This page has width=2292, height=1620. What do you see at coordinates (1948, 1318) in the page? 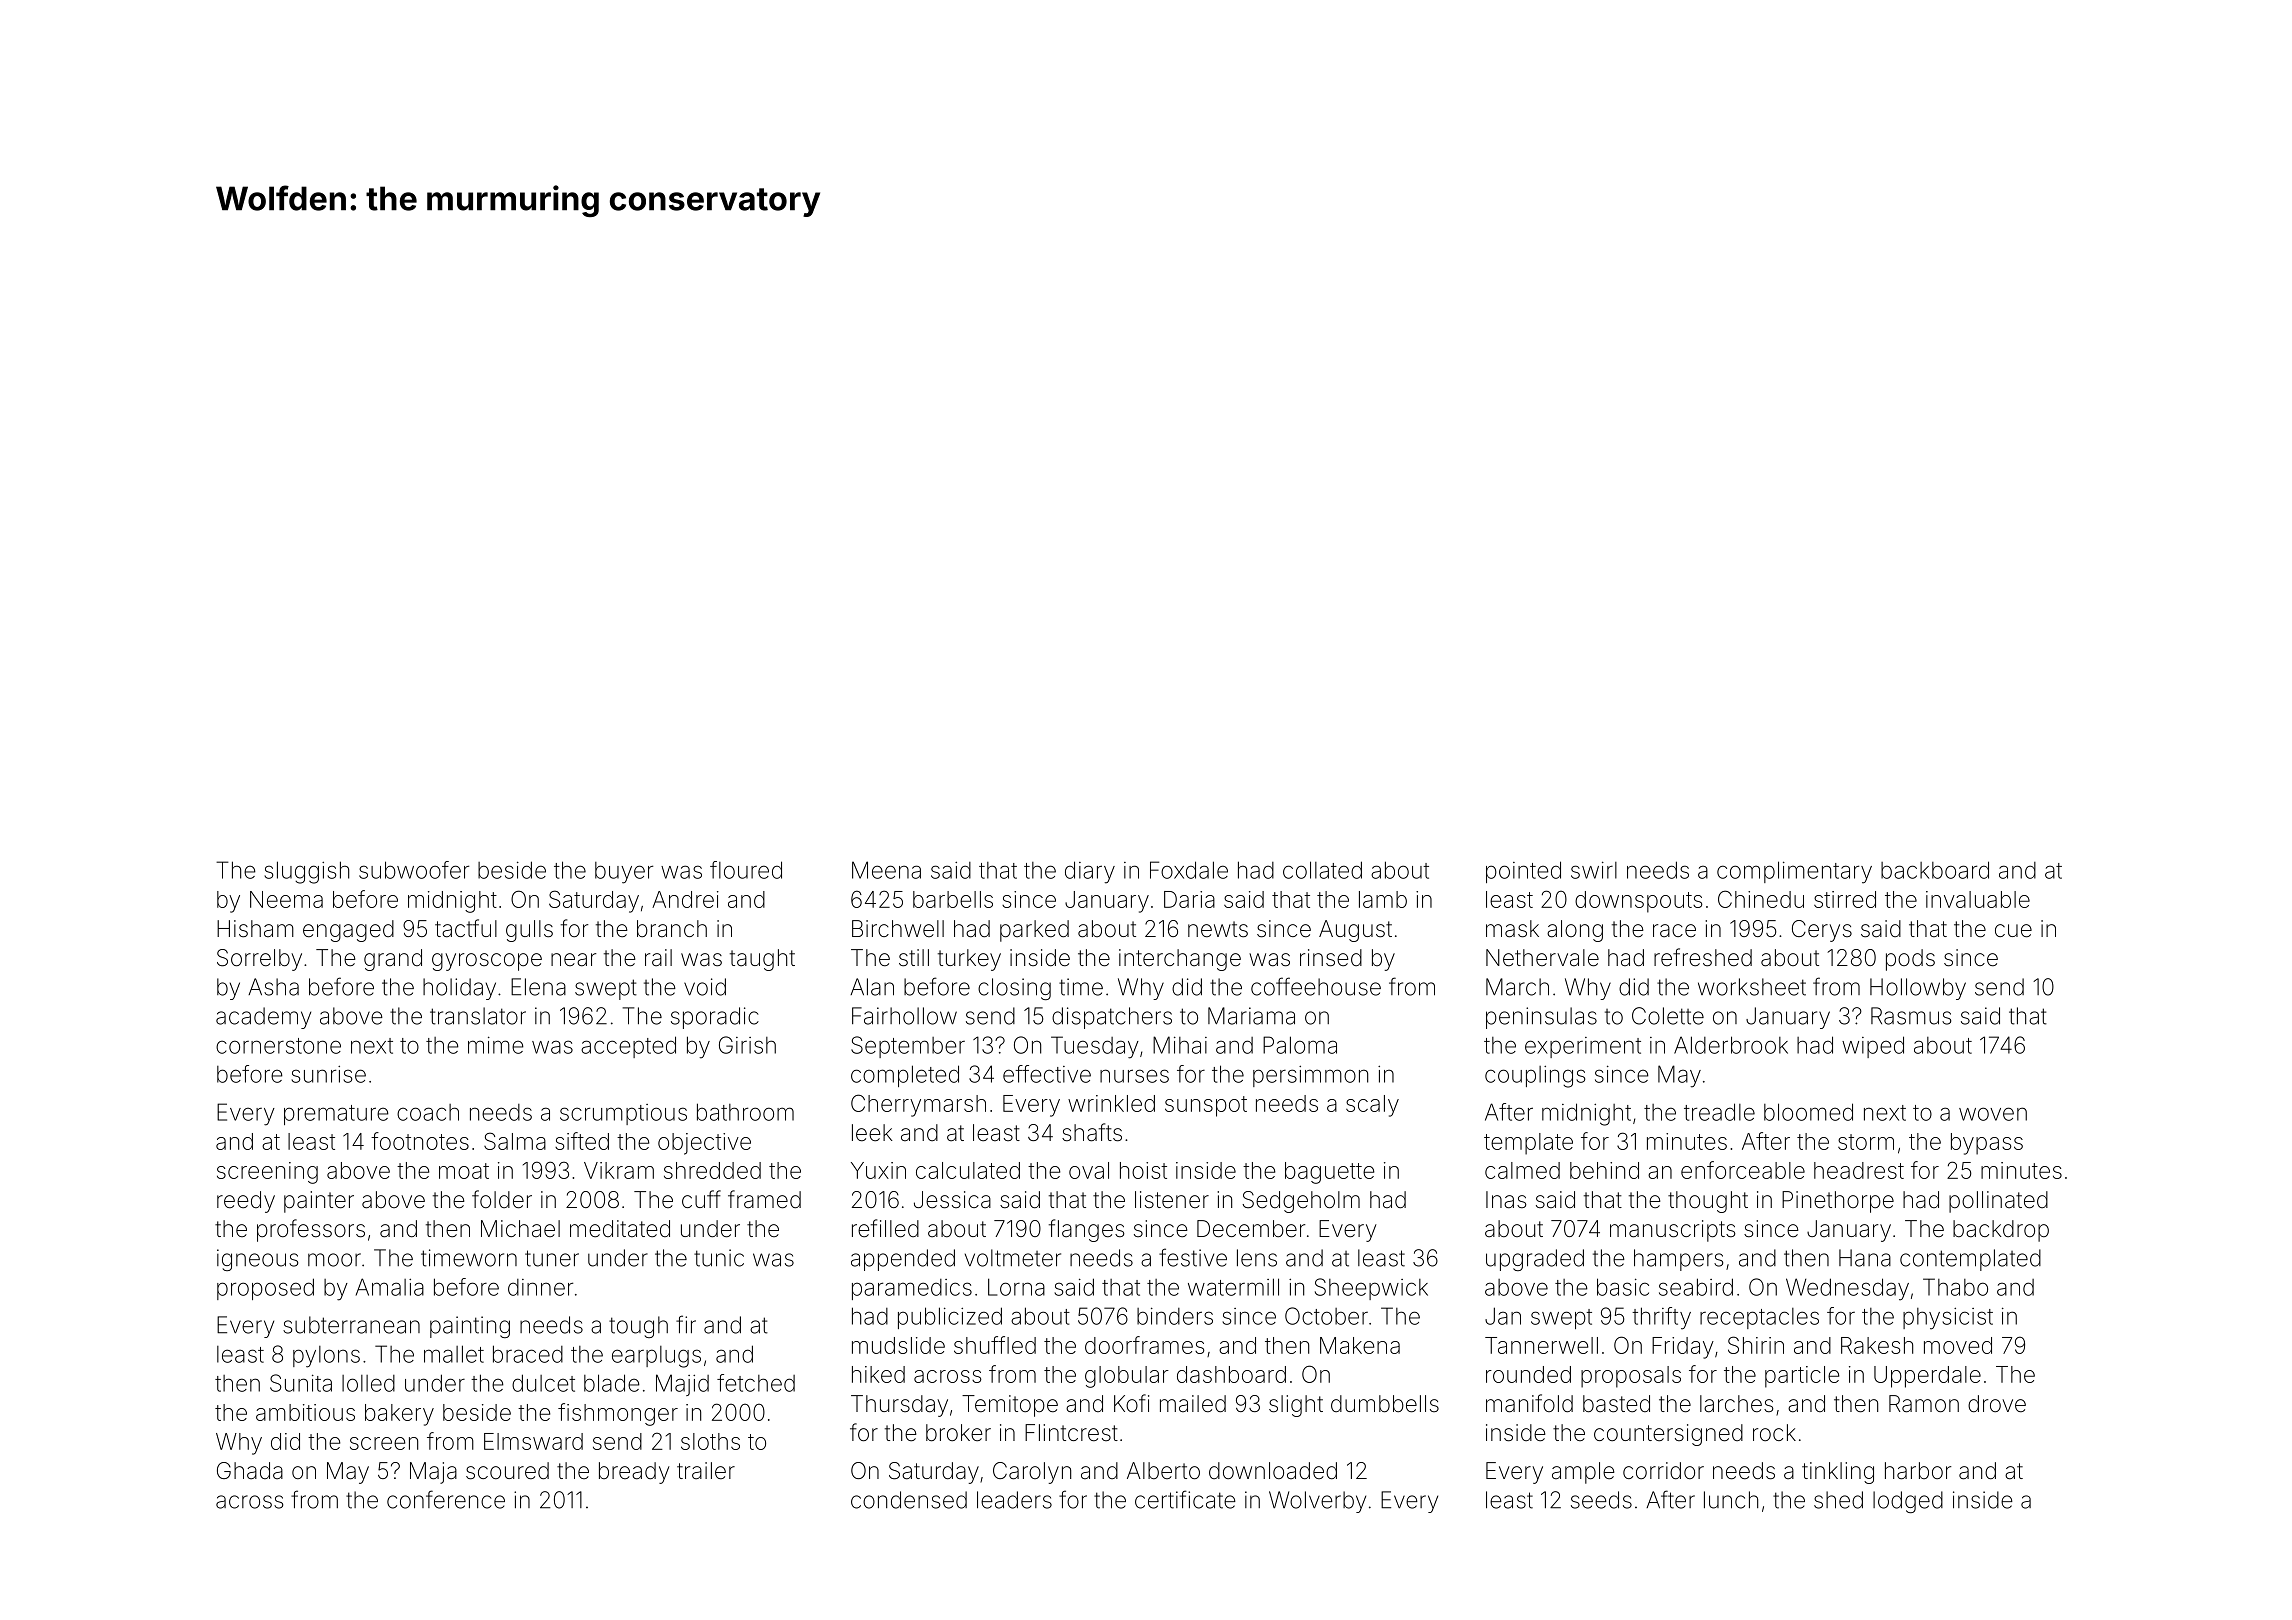
I see `physicist` at bounding box center [1948, 1318].
